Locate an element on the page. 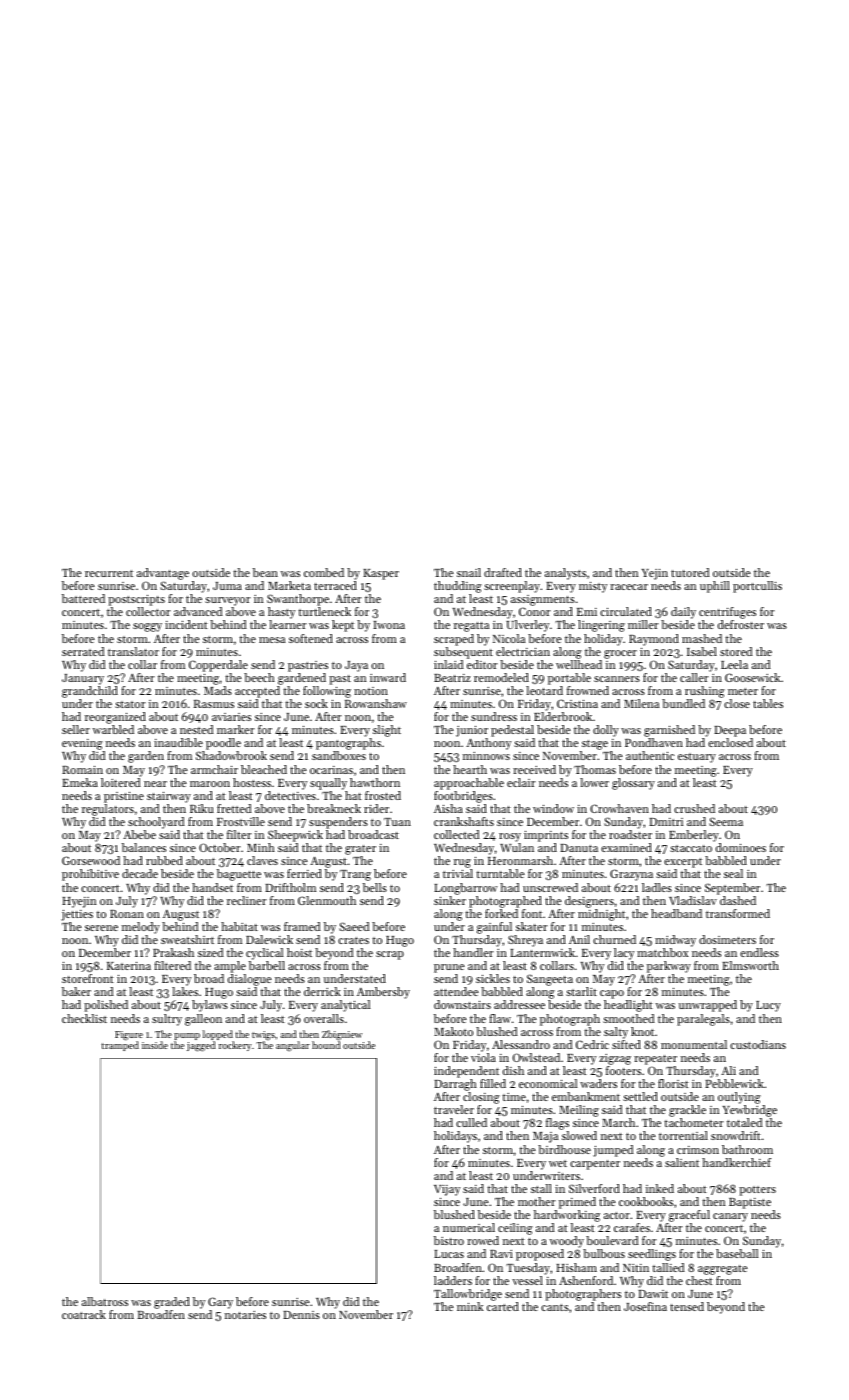  bells is located at coordinates (375, 887).
